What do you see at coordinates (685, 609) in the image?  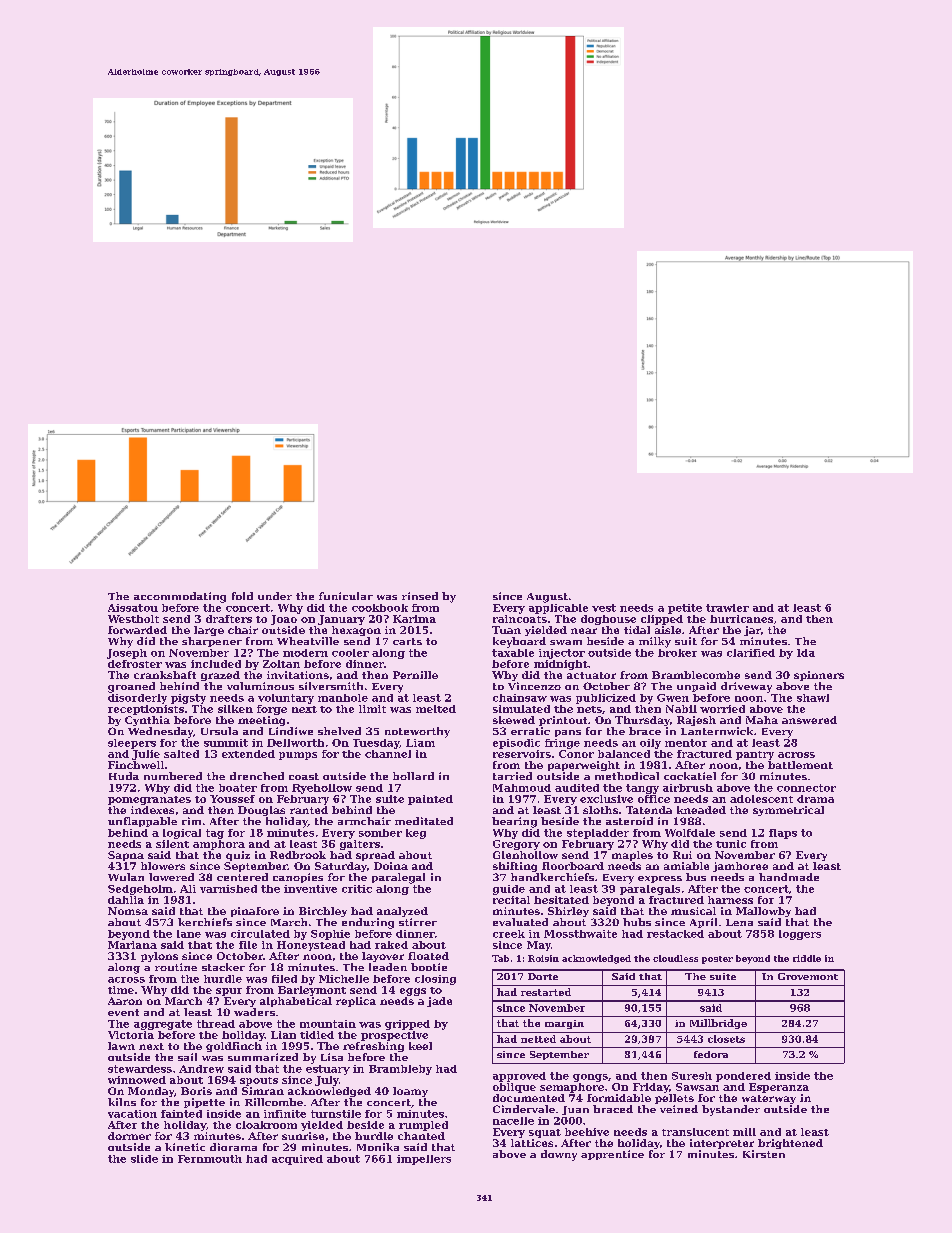 I see `petite` at bounding box center [685, 609].
